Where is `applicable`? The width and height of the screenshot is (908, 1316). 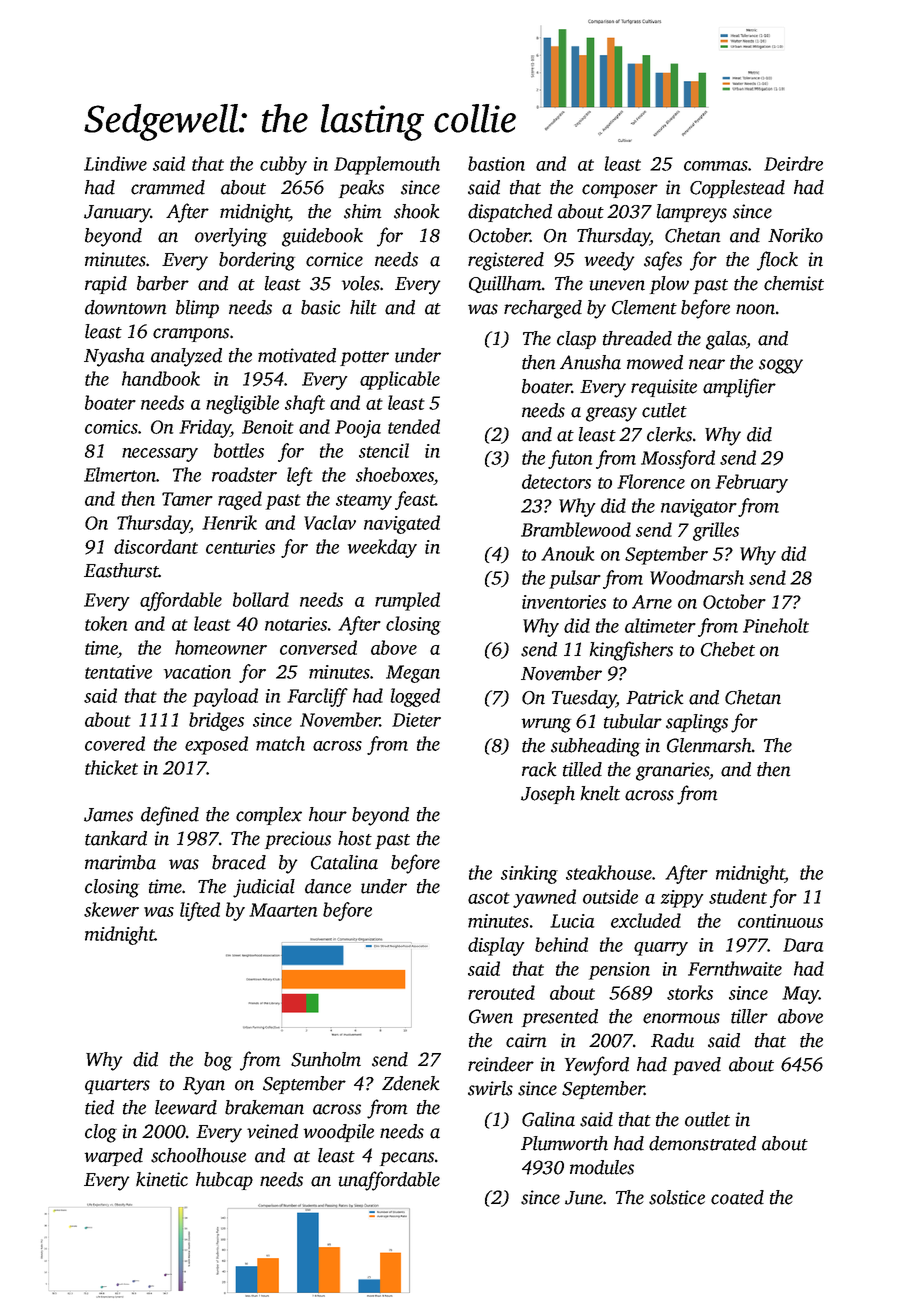 applicable is located at coordinates (400, 380).
